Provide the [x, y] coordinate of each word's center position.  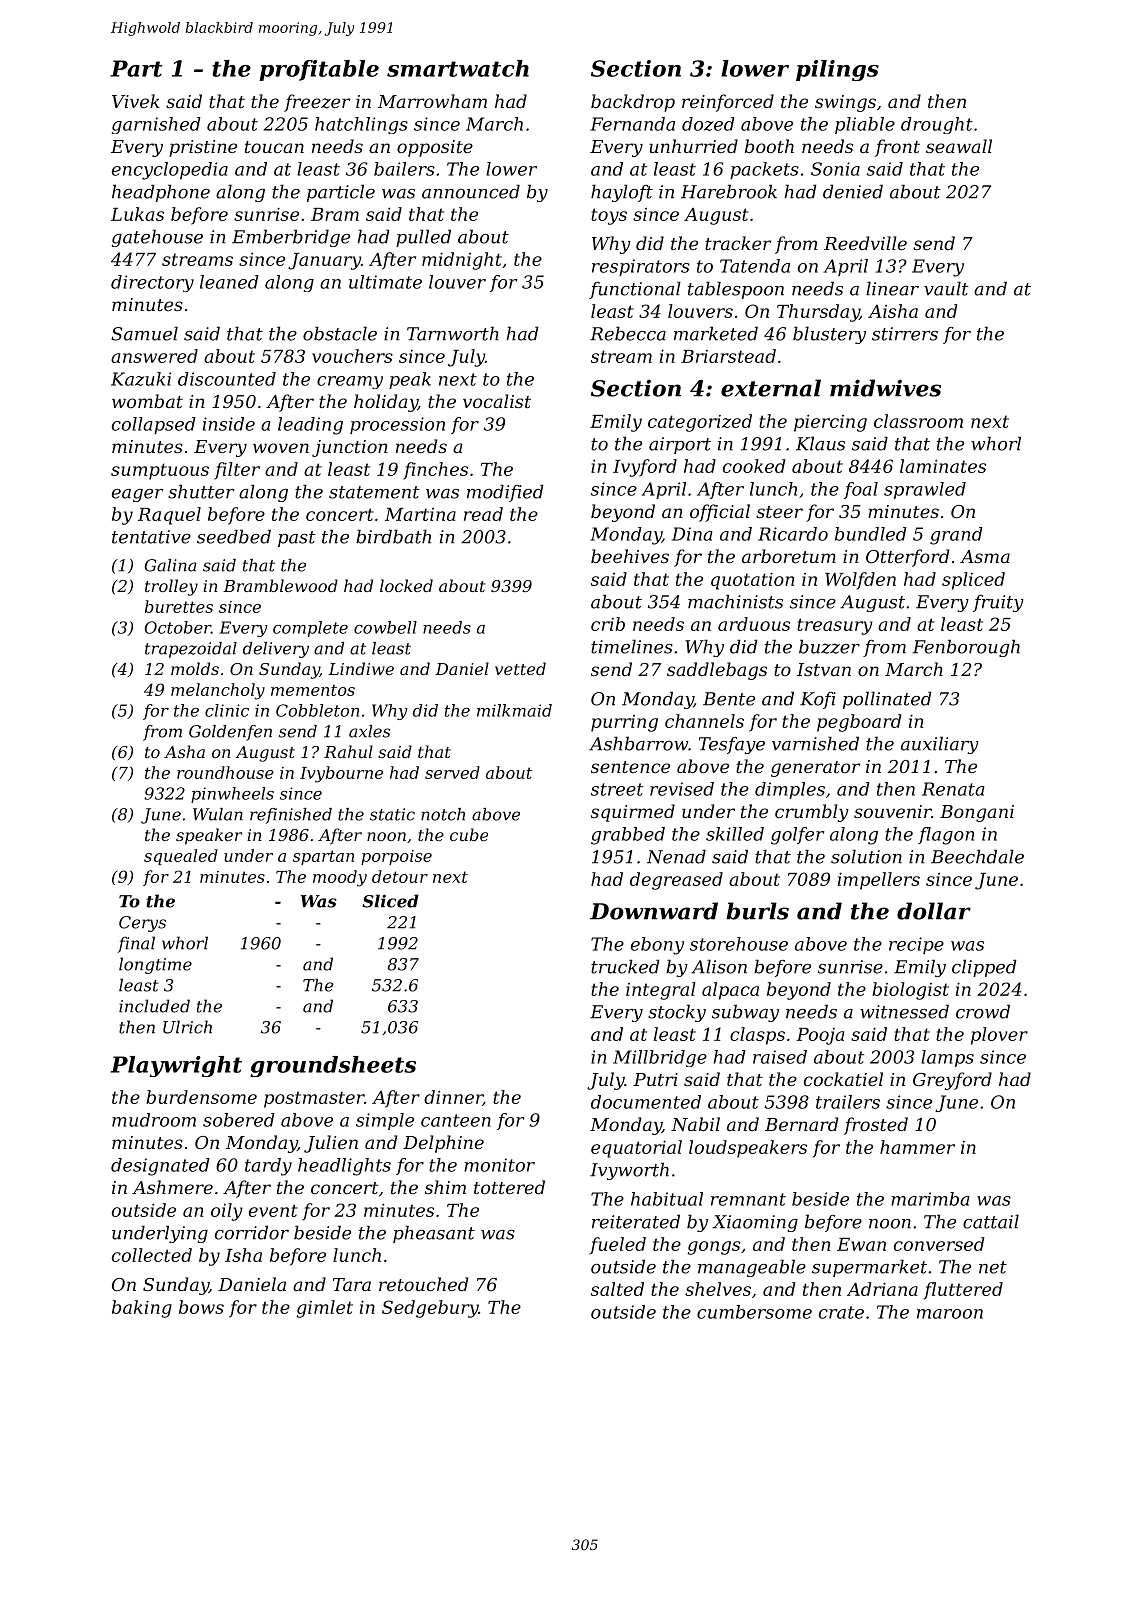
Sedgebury [430, 1309]
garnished [156, 125]
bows [201, 1307]
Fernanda [632, 124]
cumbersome [754, 1312]
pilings [837, 70]
